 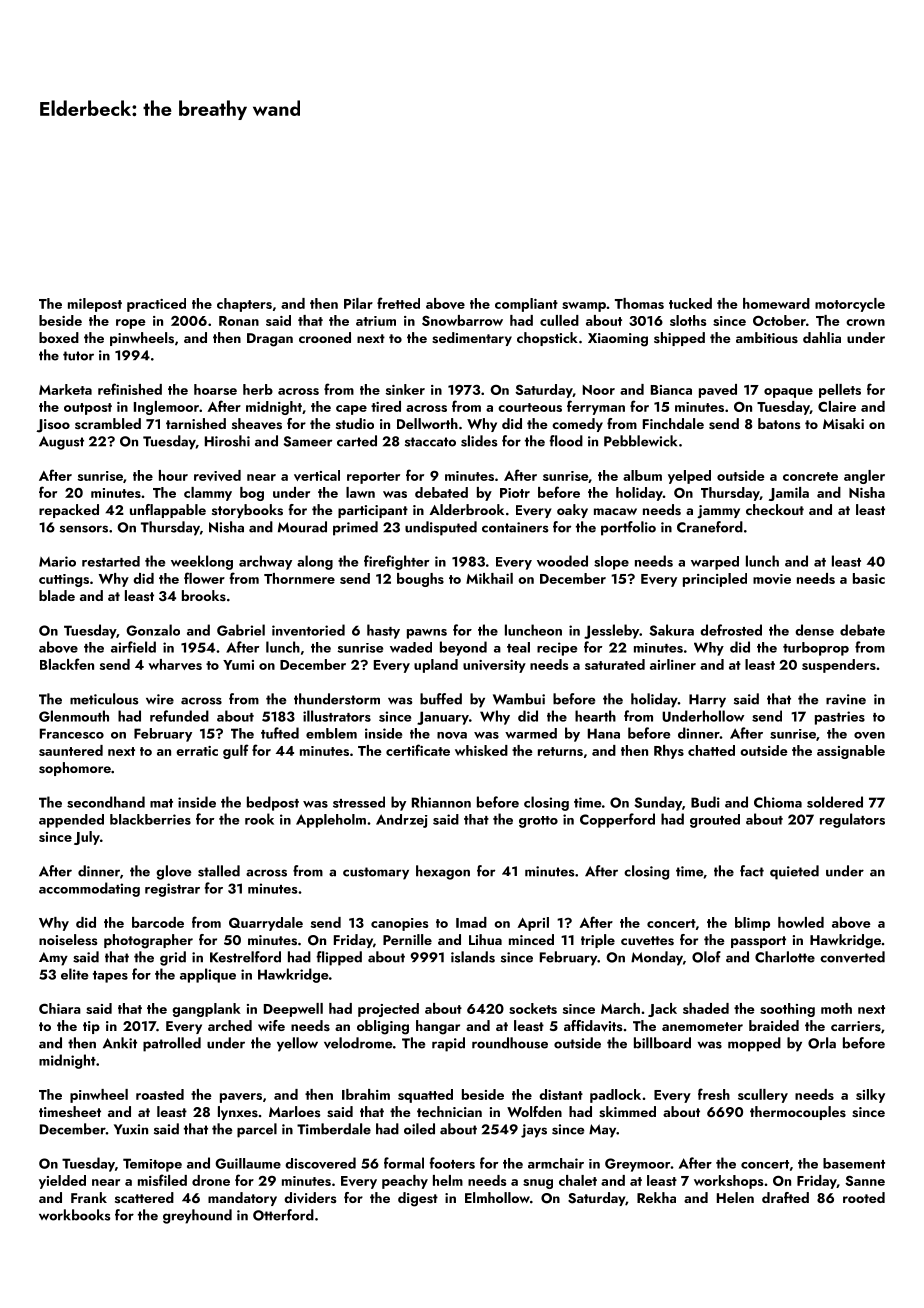 I want to click on bedpost, so click(x=273, y=803).
